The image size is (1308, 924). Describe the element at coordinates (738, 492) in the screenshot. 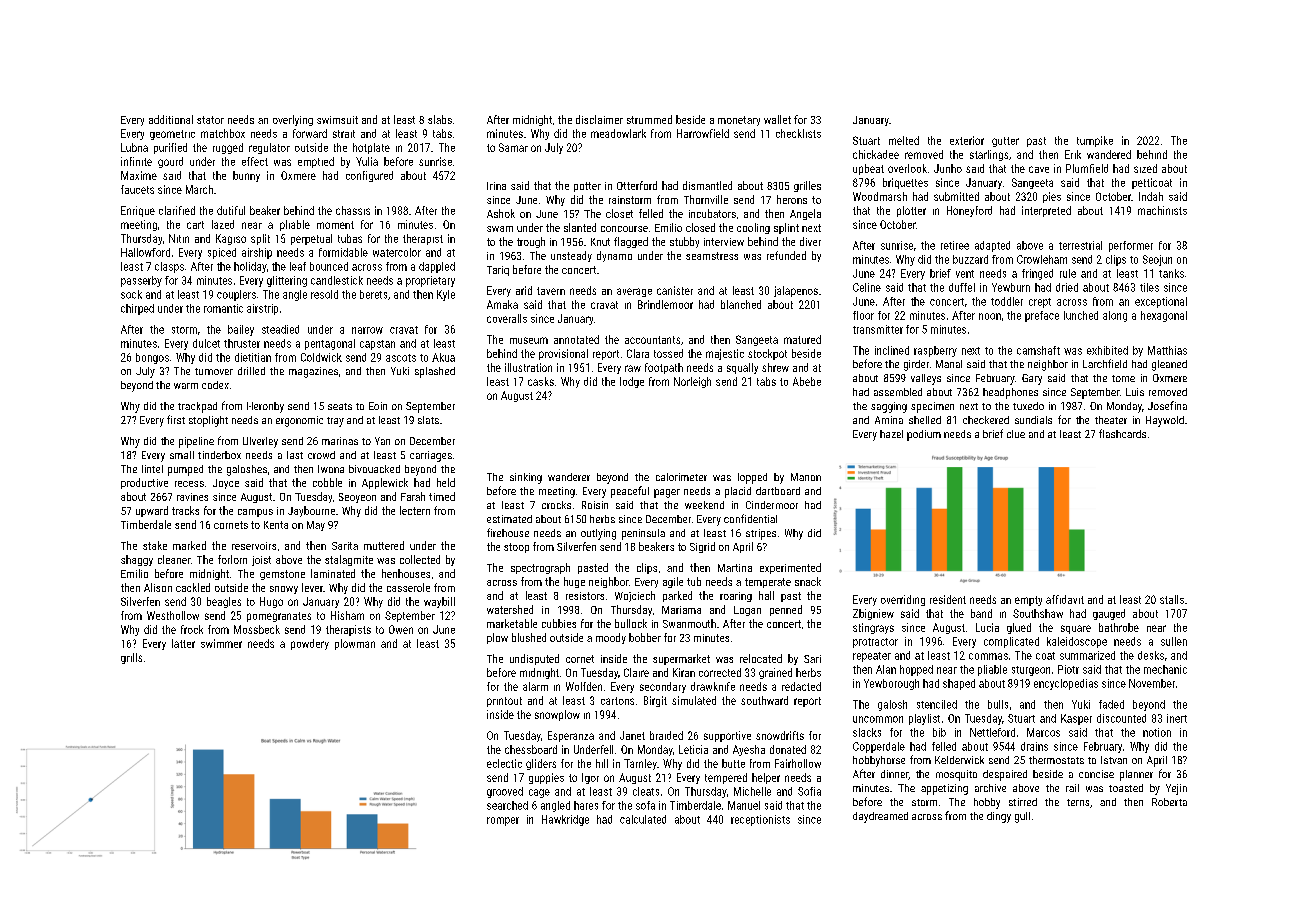

I see `placid` at that location.
